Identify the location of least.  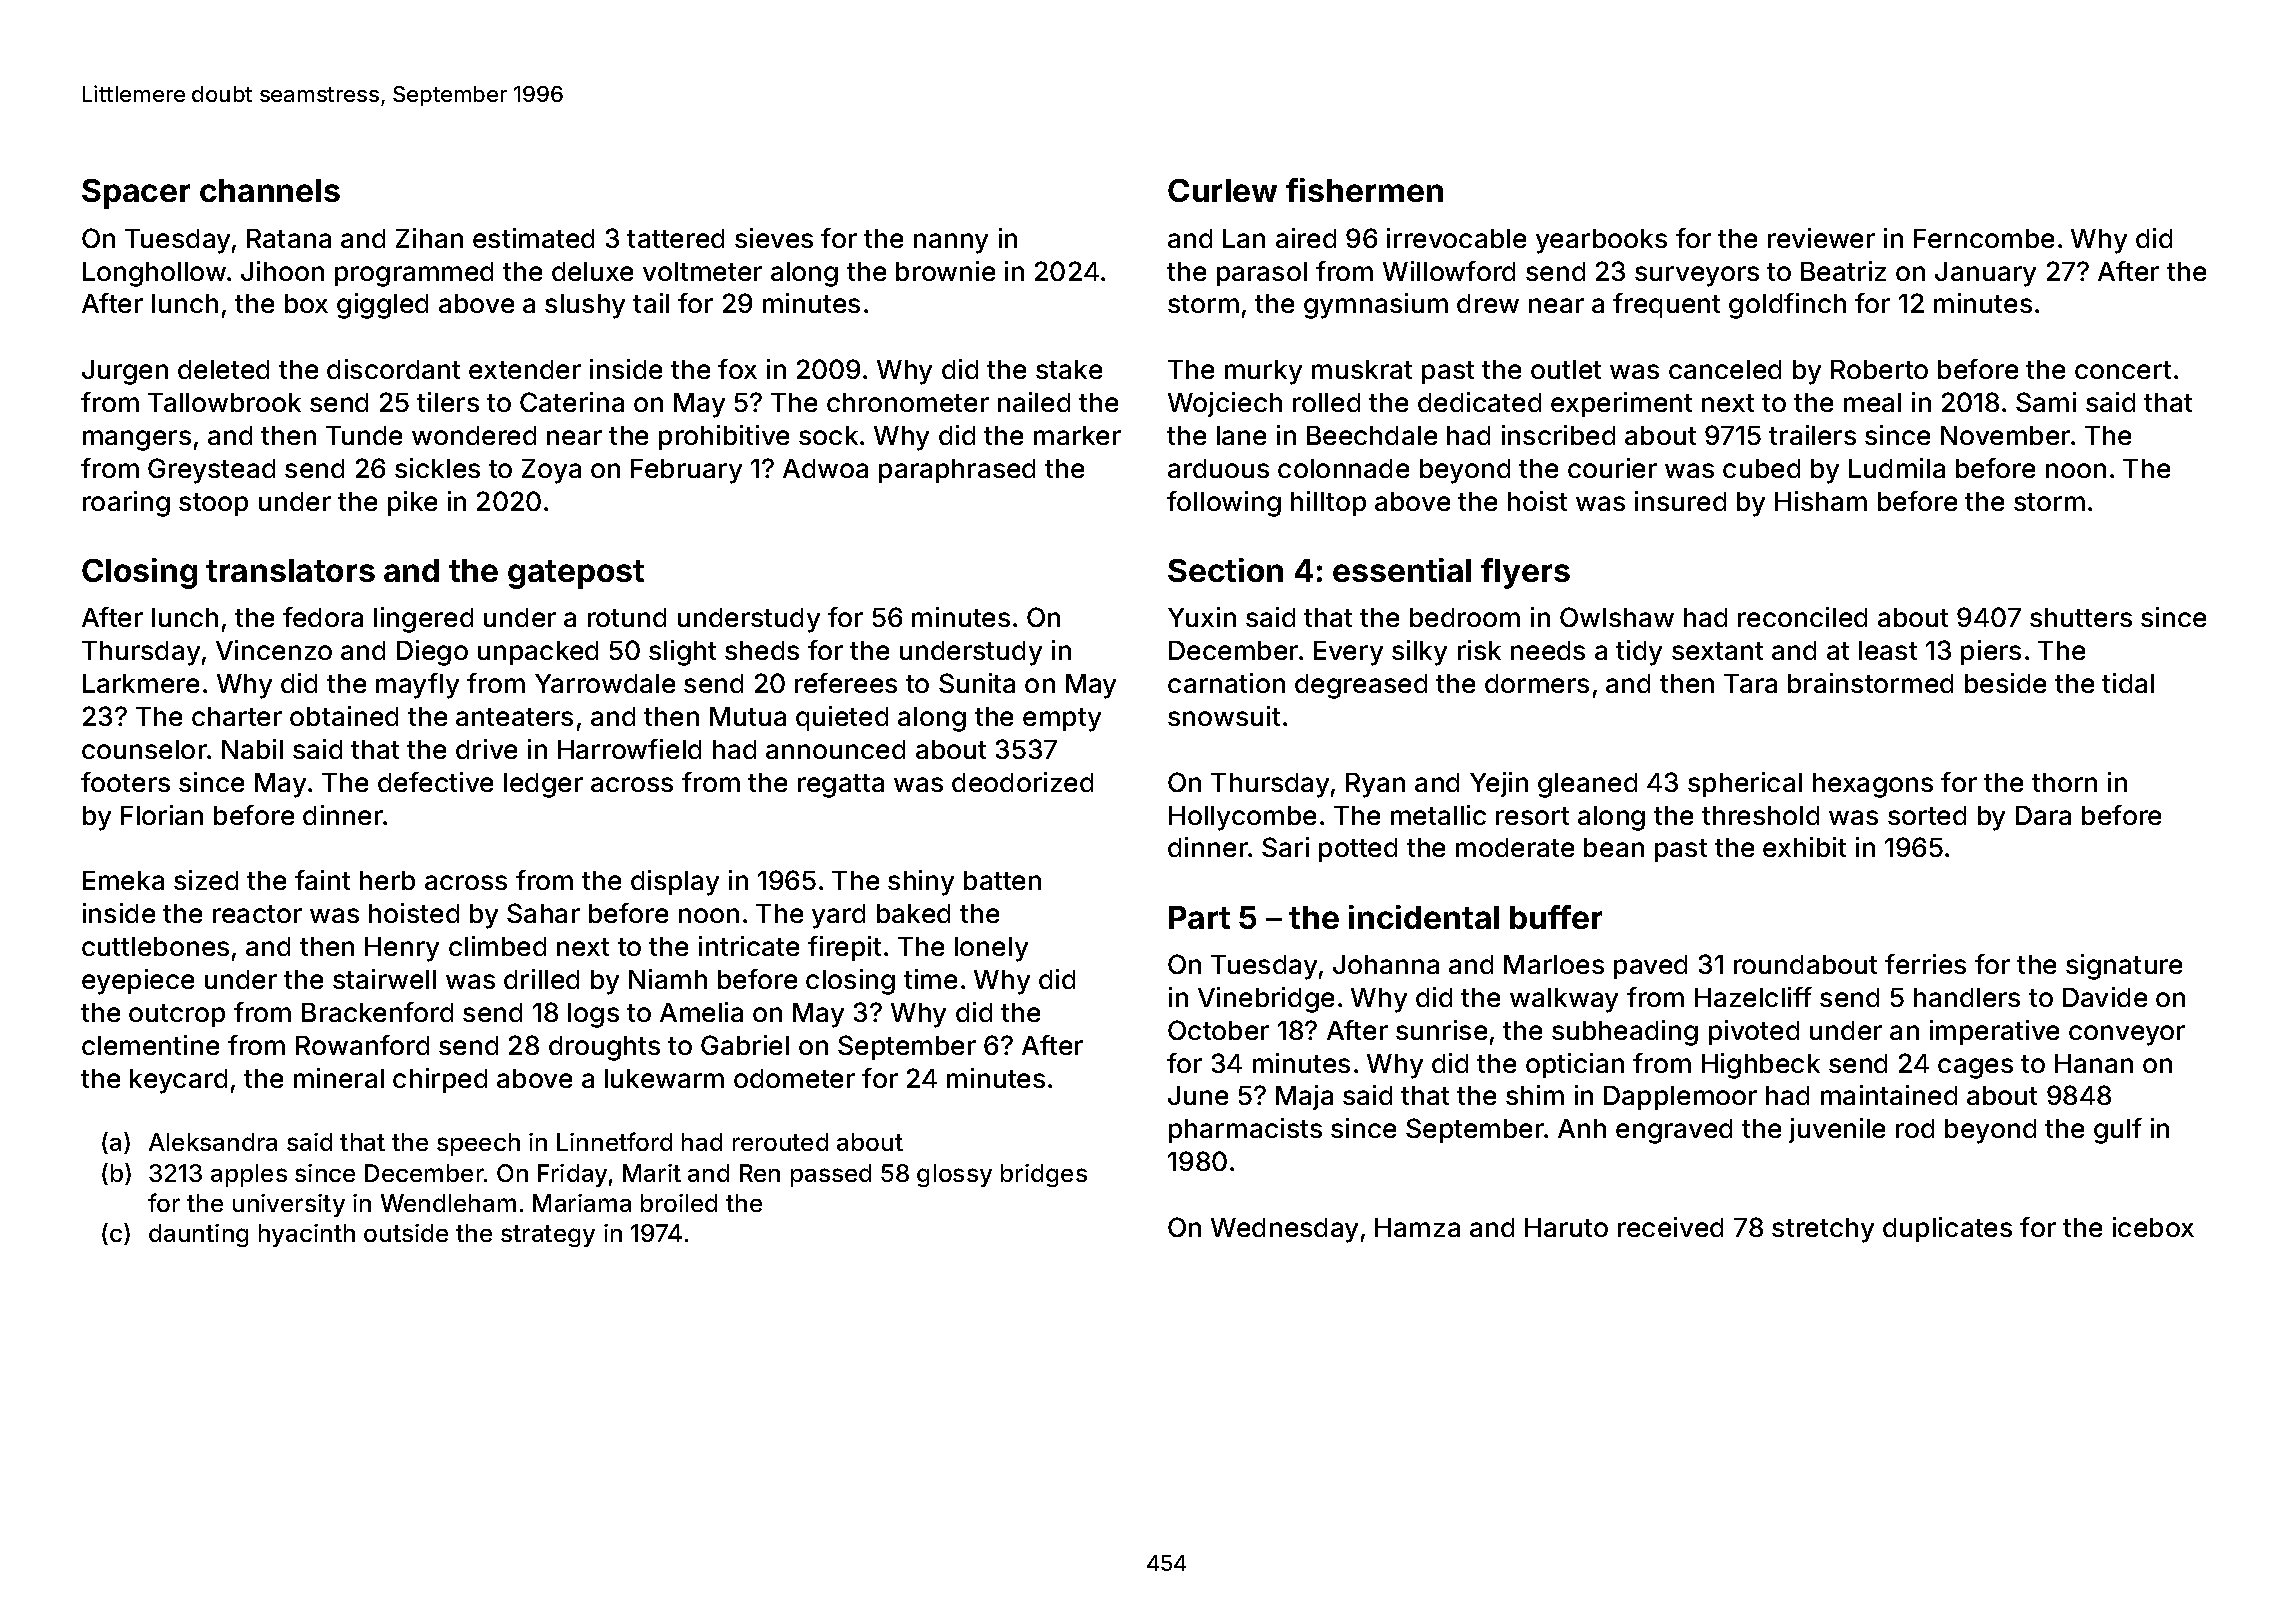
(1888, 650).
